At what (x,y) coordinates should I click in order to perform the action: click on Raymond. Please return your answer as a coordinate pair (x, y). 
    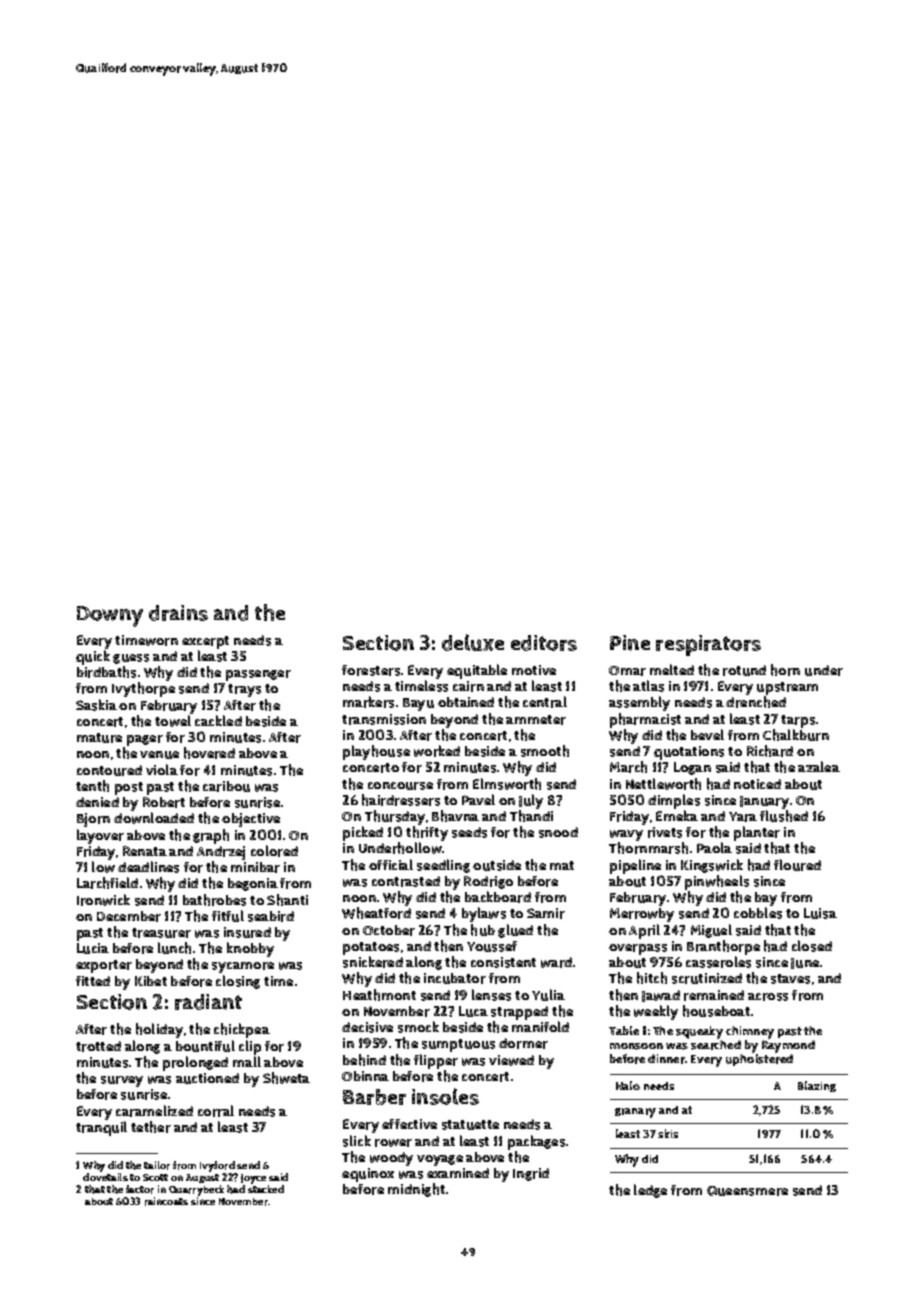
    Looking at the image, I should click on (788, 1046).
